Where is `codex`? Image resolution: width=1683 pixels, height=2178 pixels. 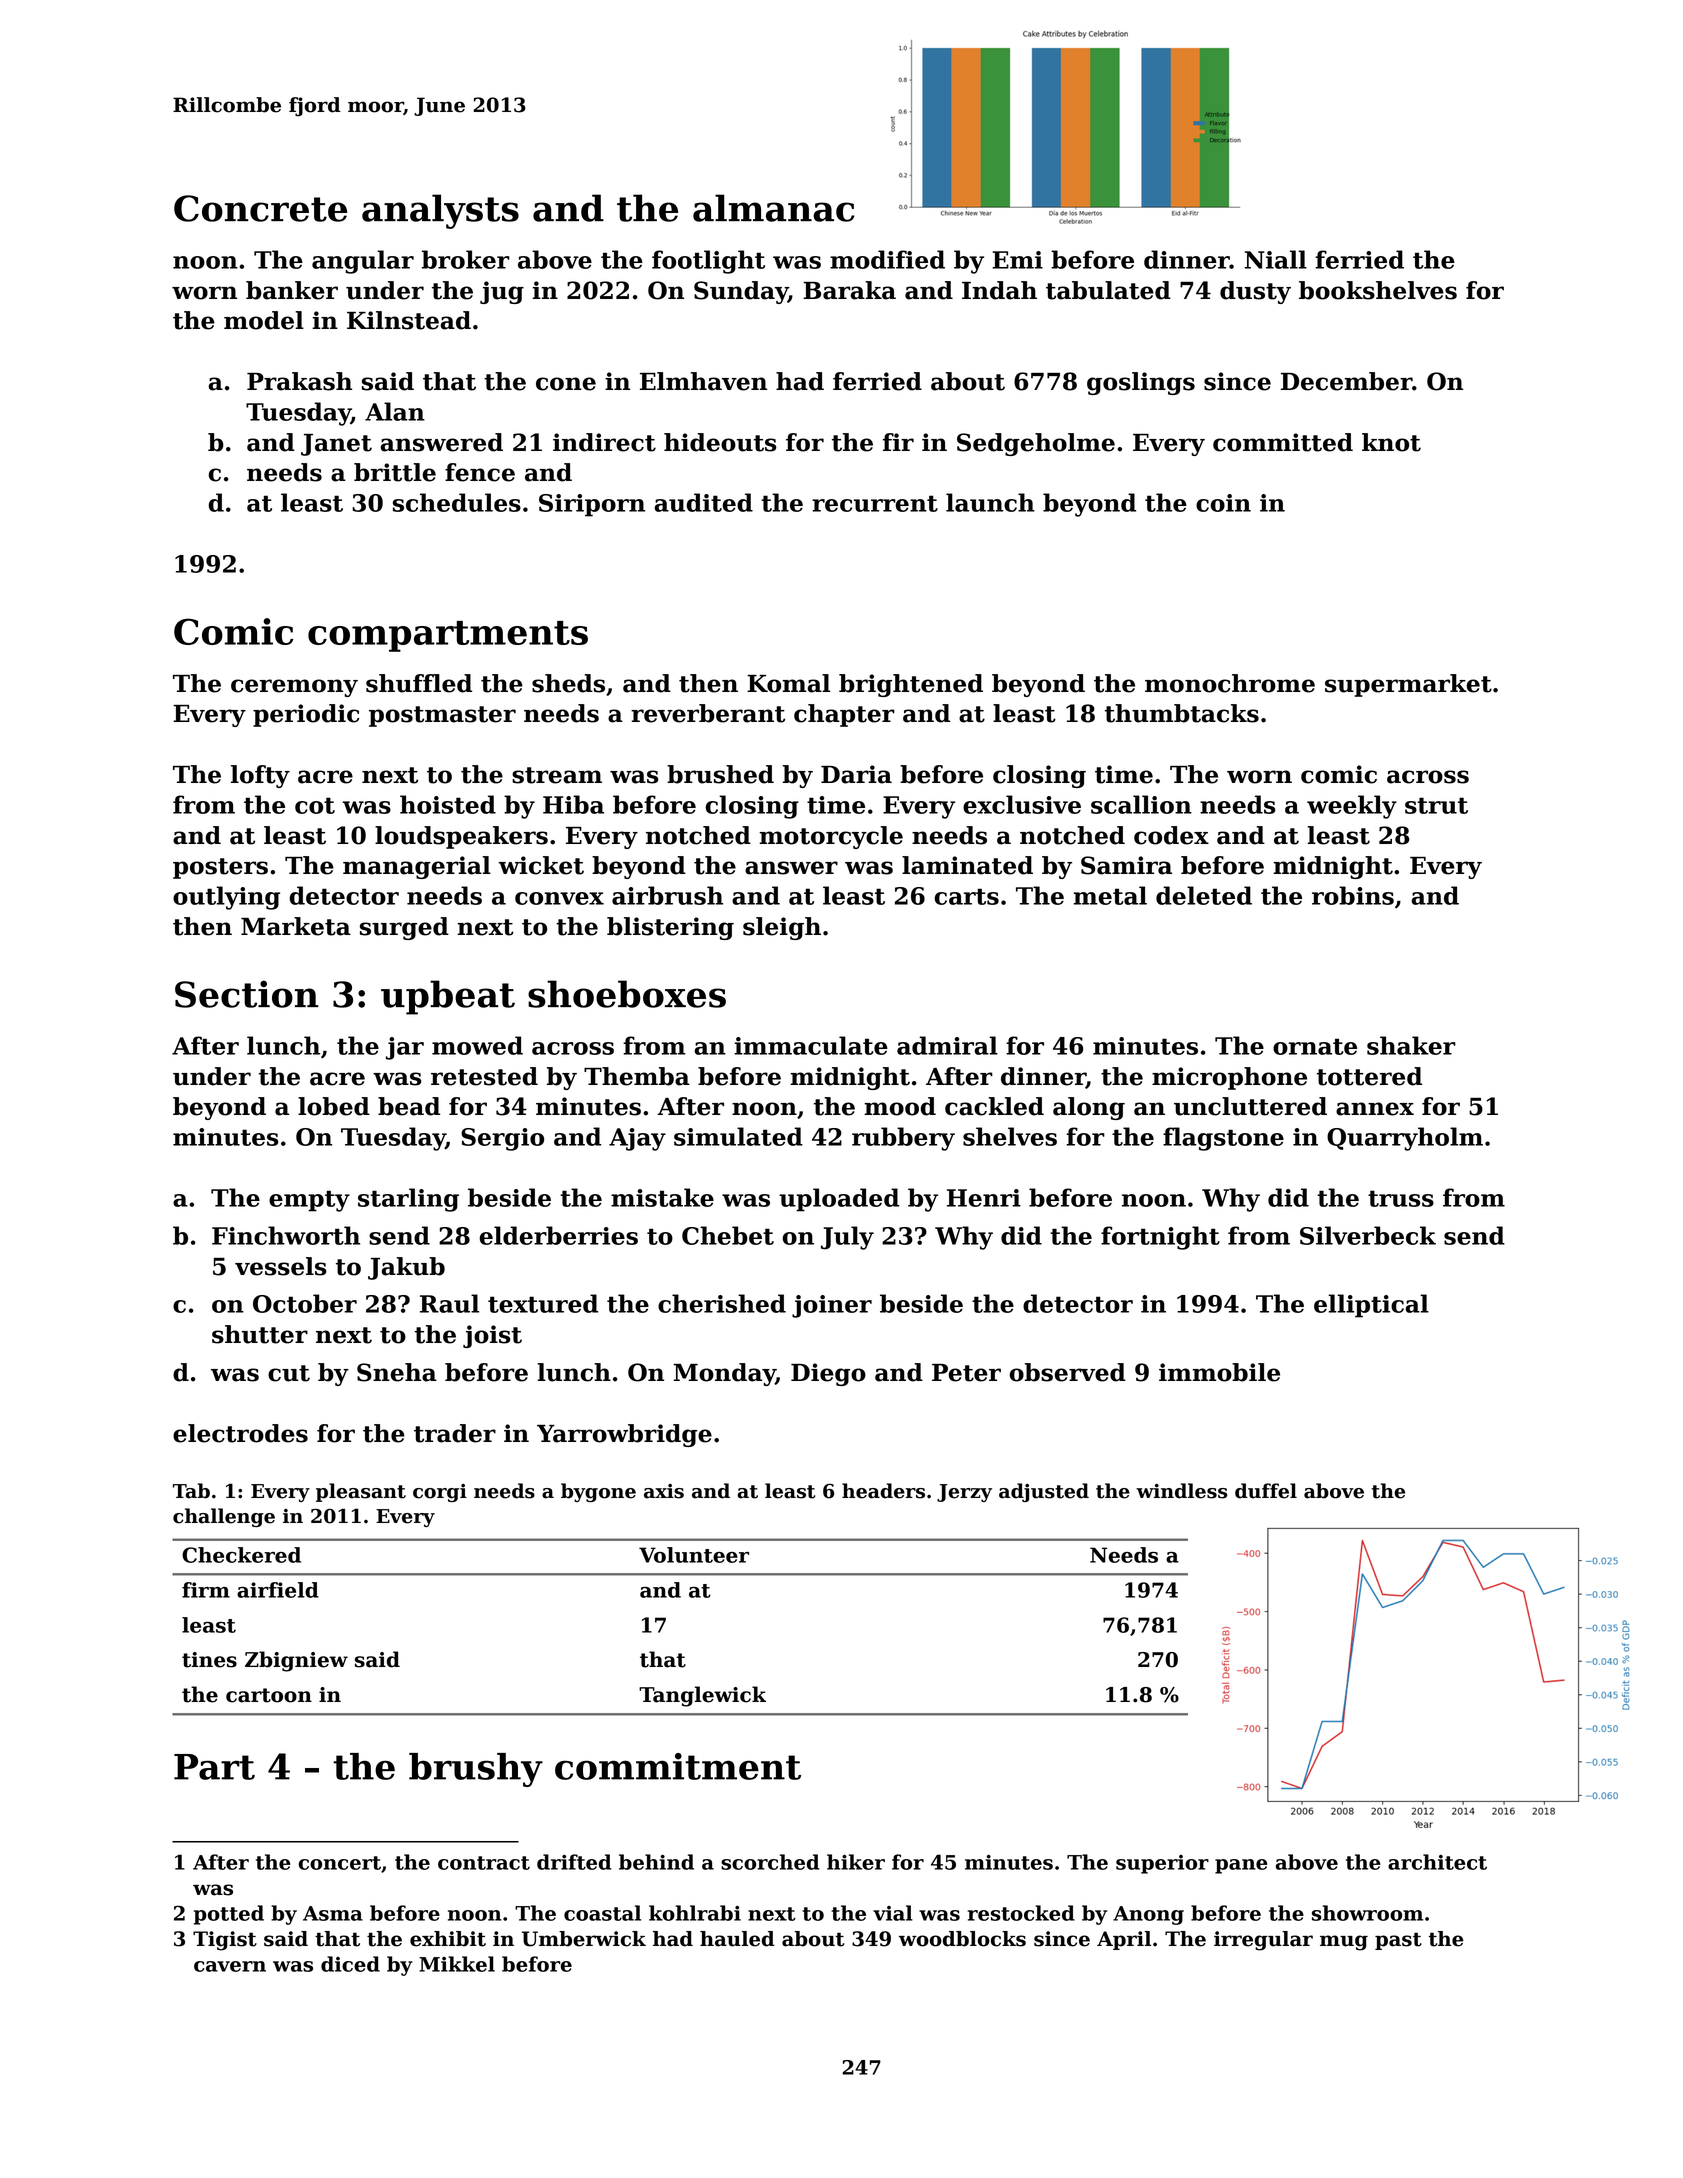 codex is located at coordinates (1171, 835).
